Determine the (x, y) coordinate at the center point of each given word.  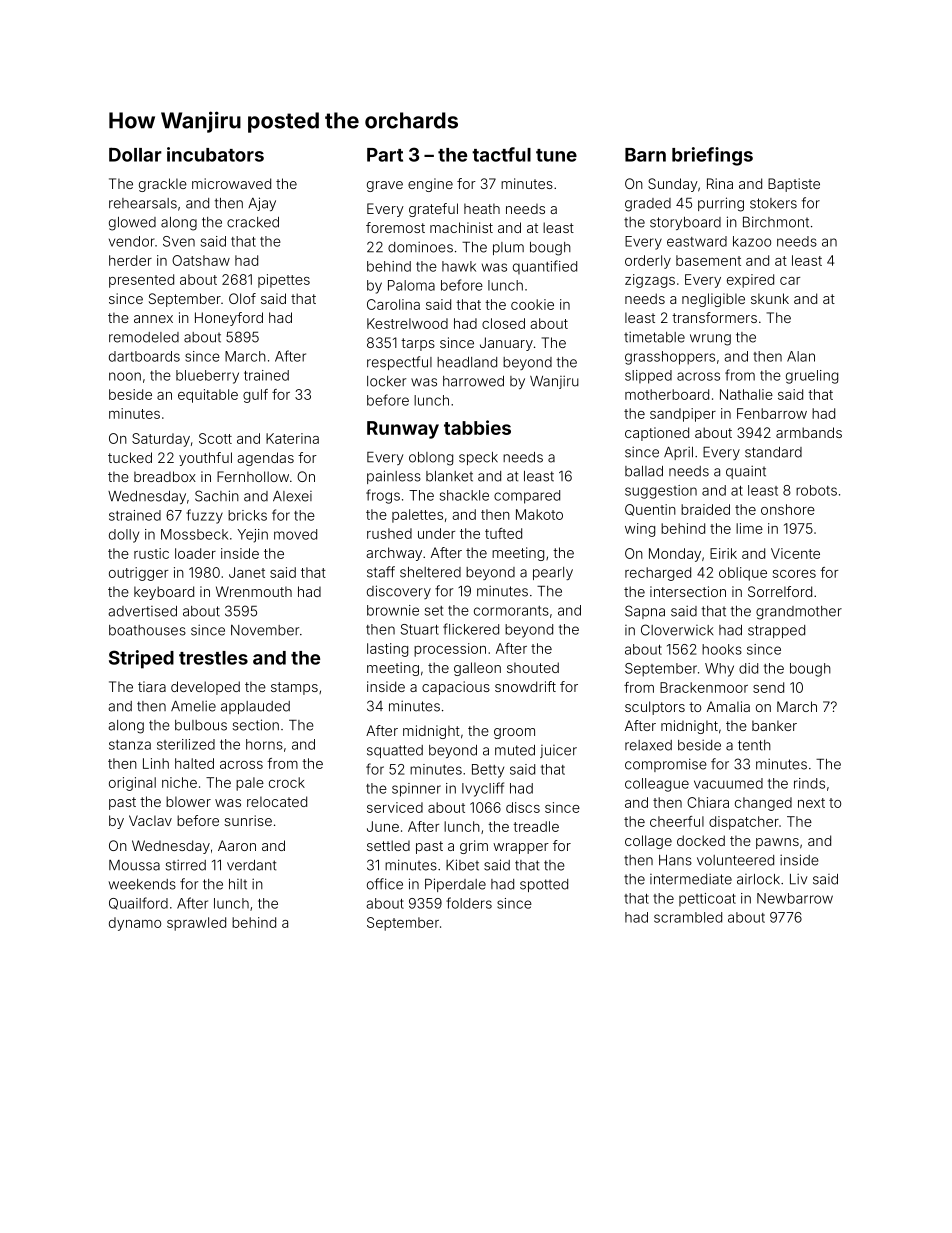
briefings (712, 156)
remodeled (144, 337)
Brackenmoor (704, 687)
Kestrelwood (407, 323)
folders (469, 903)
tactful (501, 154)
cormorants (511, 611)
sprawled (196, 924)
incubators (215, 154)
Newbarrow (795, 898)
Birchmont (776, 222)
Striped (141, 659)
